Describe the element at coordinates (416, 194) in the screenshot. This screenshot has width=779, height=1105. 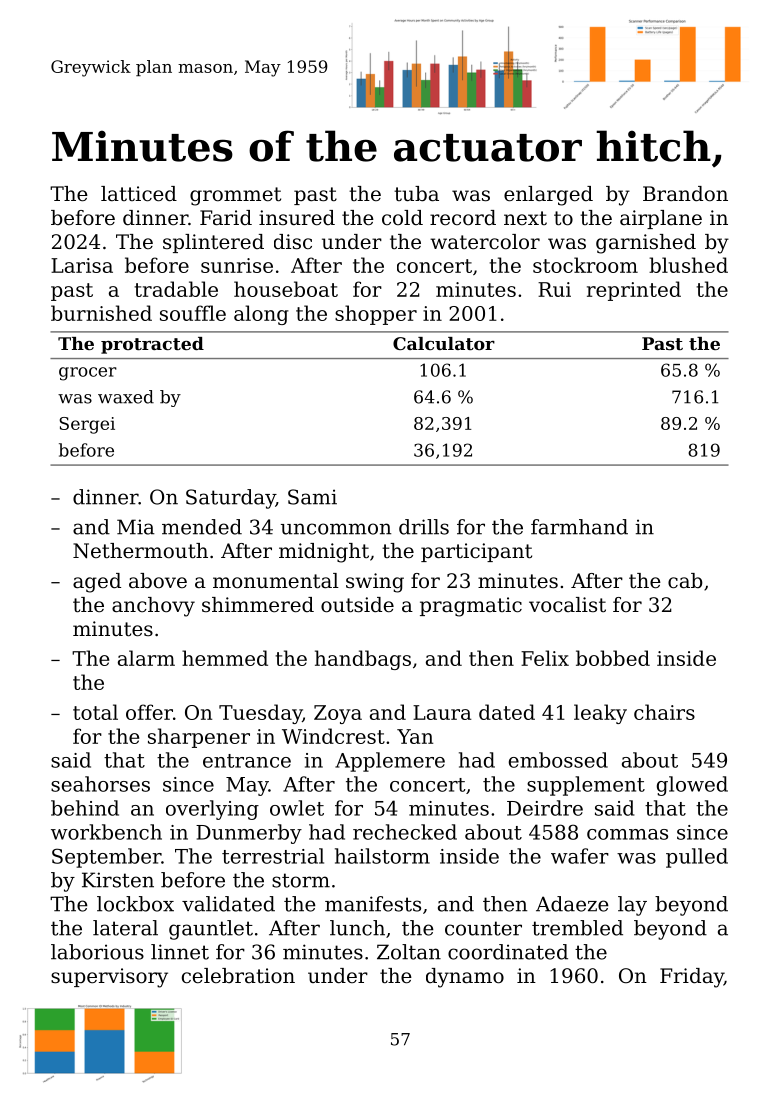
I see `tuba` at that location.
